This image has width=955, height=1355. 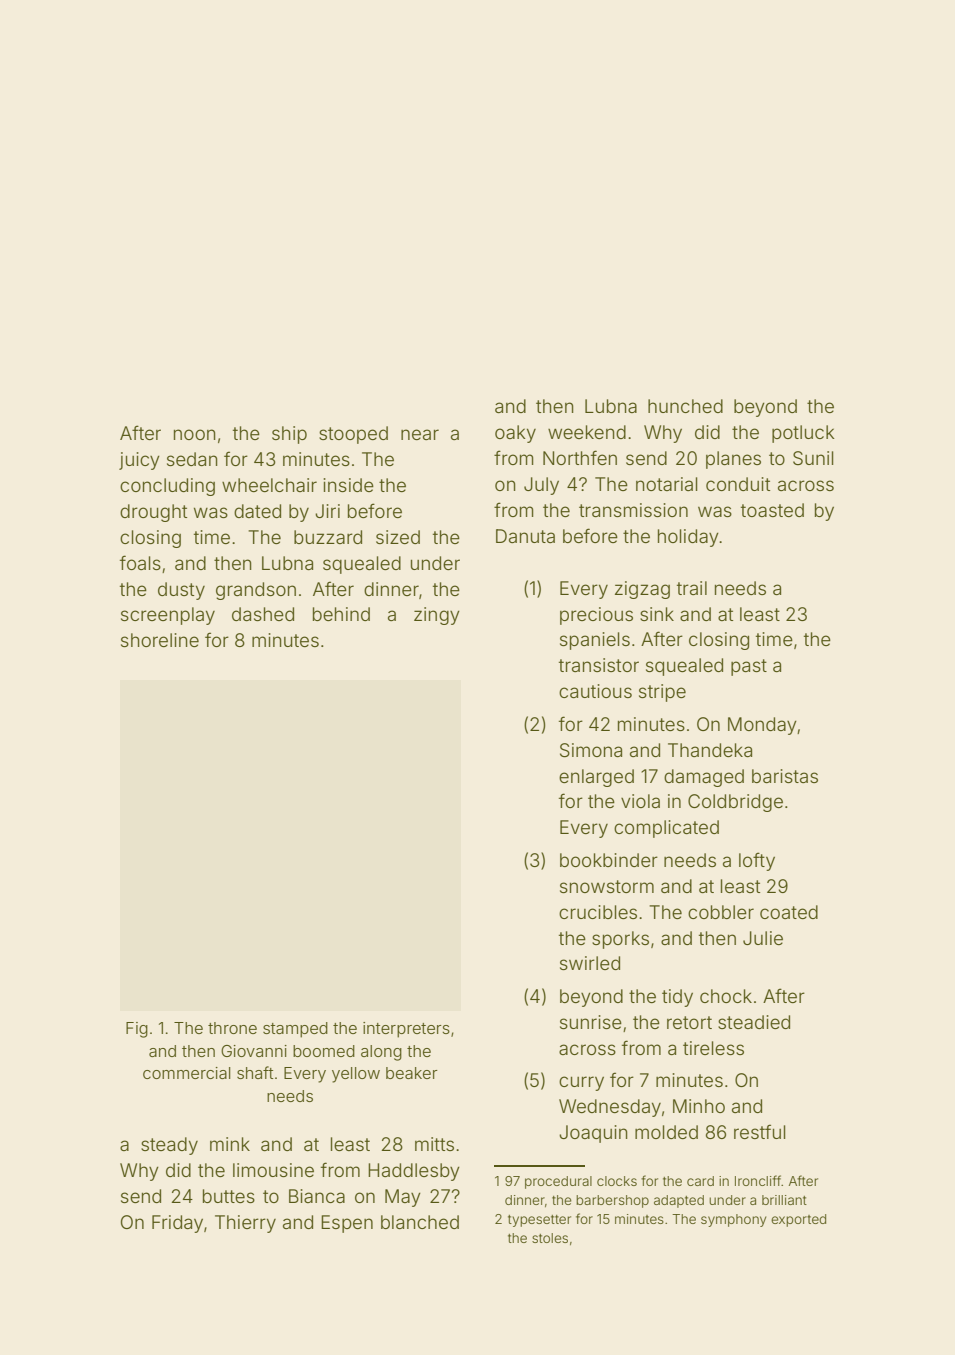 What do you see at coordinates (177, 1224) in the image?
I see `Friday` at bounding box center [177, 1224].
